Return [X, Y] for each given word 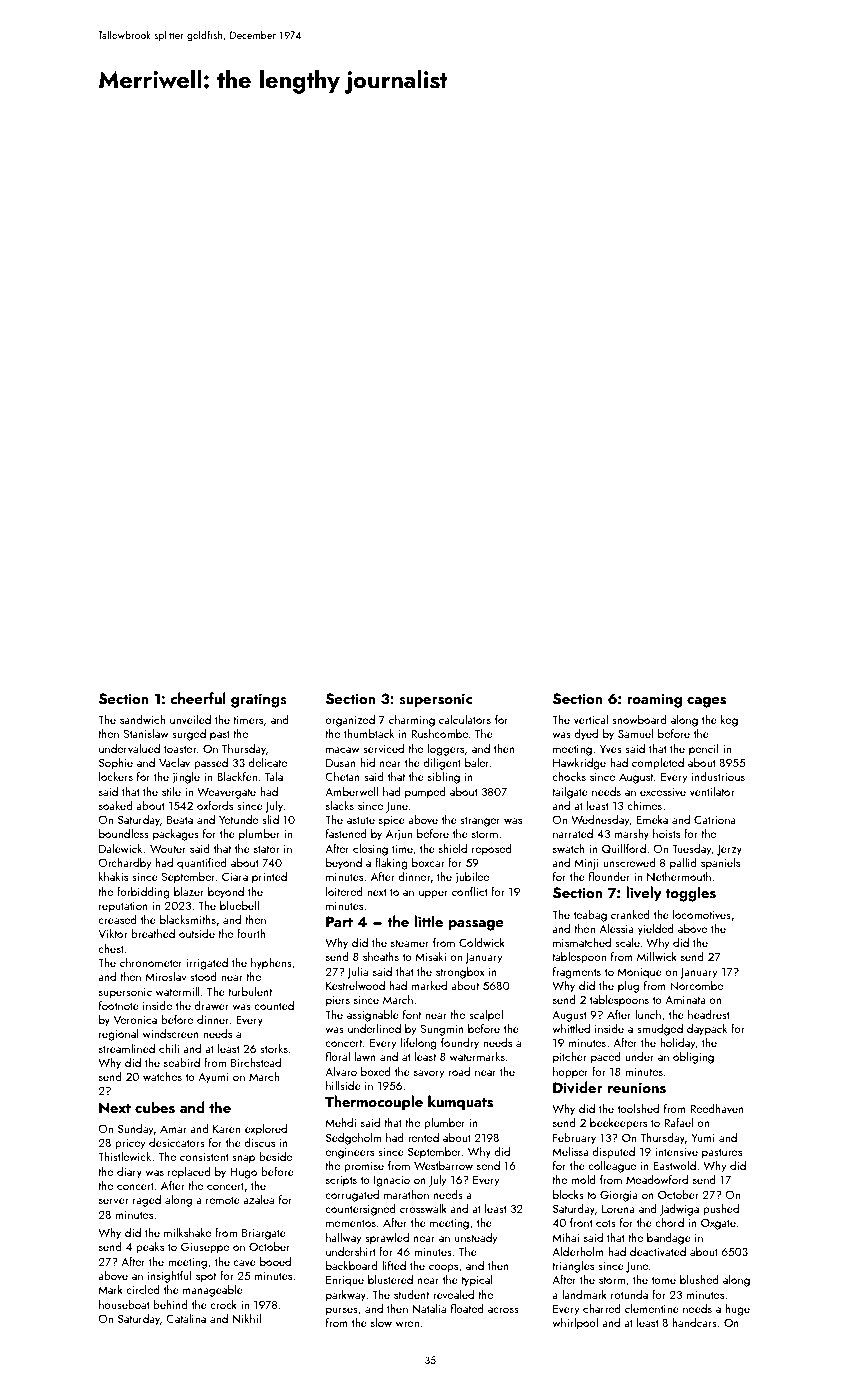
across [503, 1310]
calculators [465, 719]
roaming [654, 700]
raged [147, 1201]
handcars [695, 1322]
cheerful [198, 698]
